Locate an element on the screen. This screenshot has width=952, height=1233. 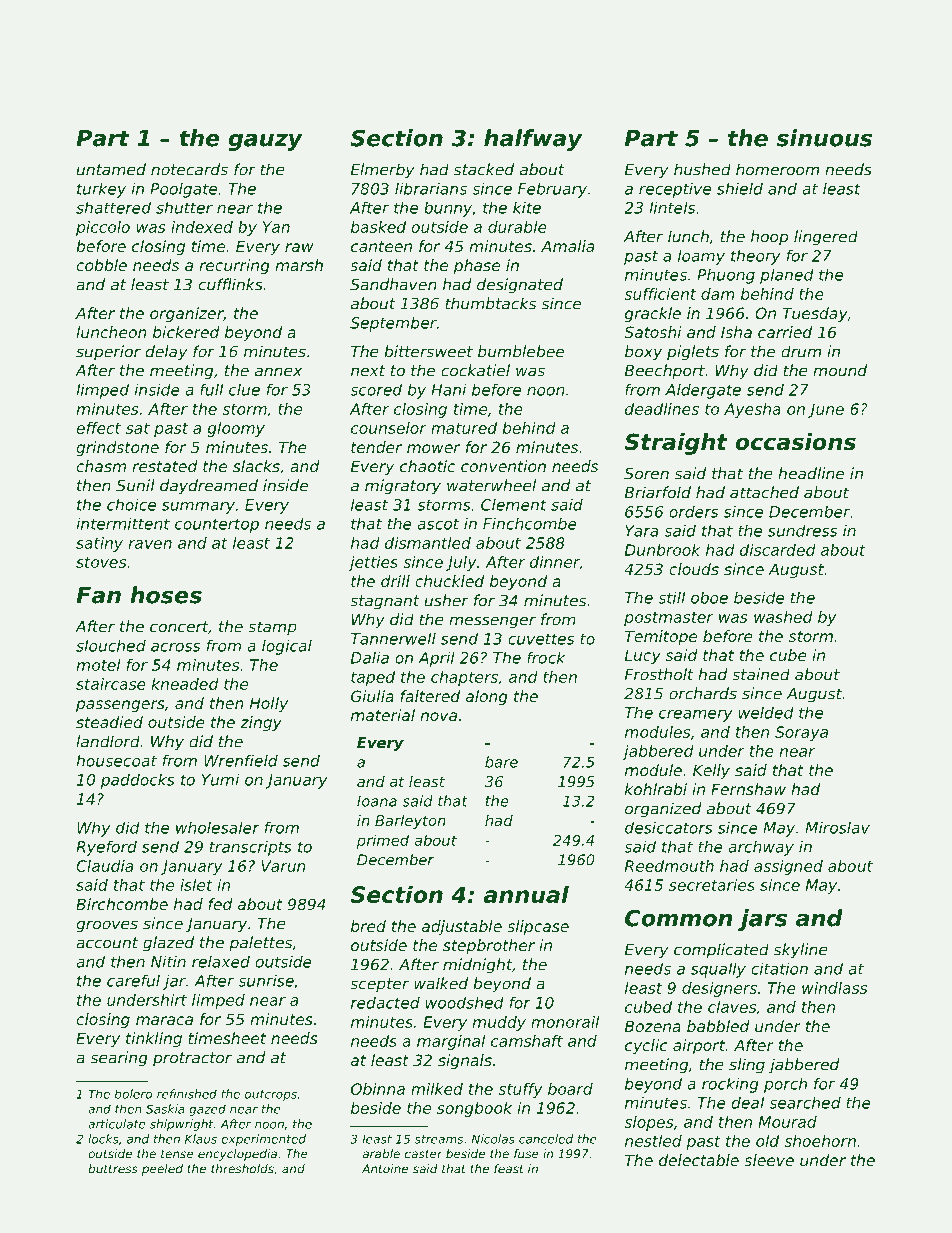
fuse is located at coordinates (526, 1154).
